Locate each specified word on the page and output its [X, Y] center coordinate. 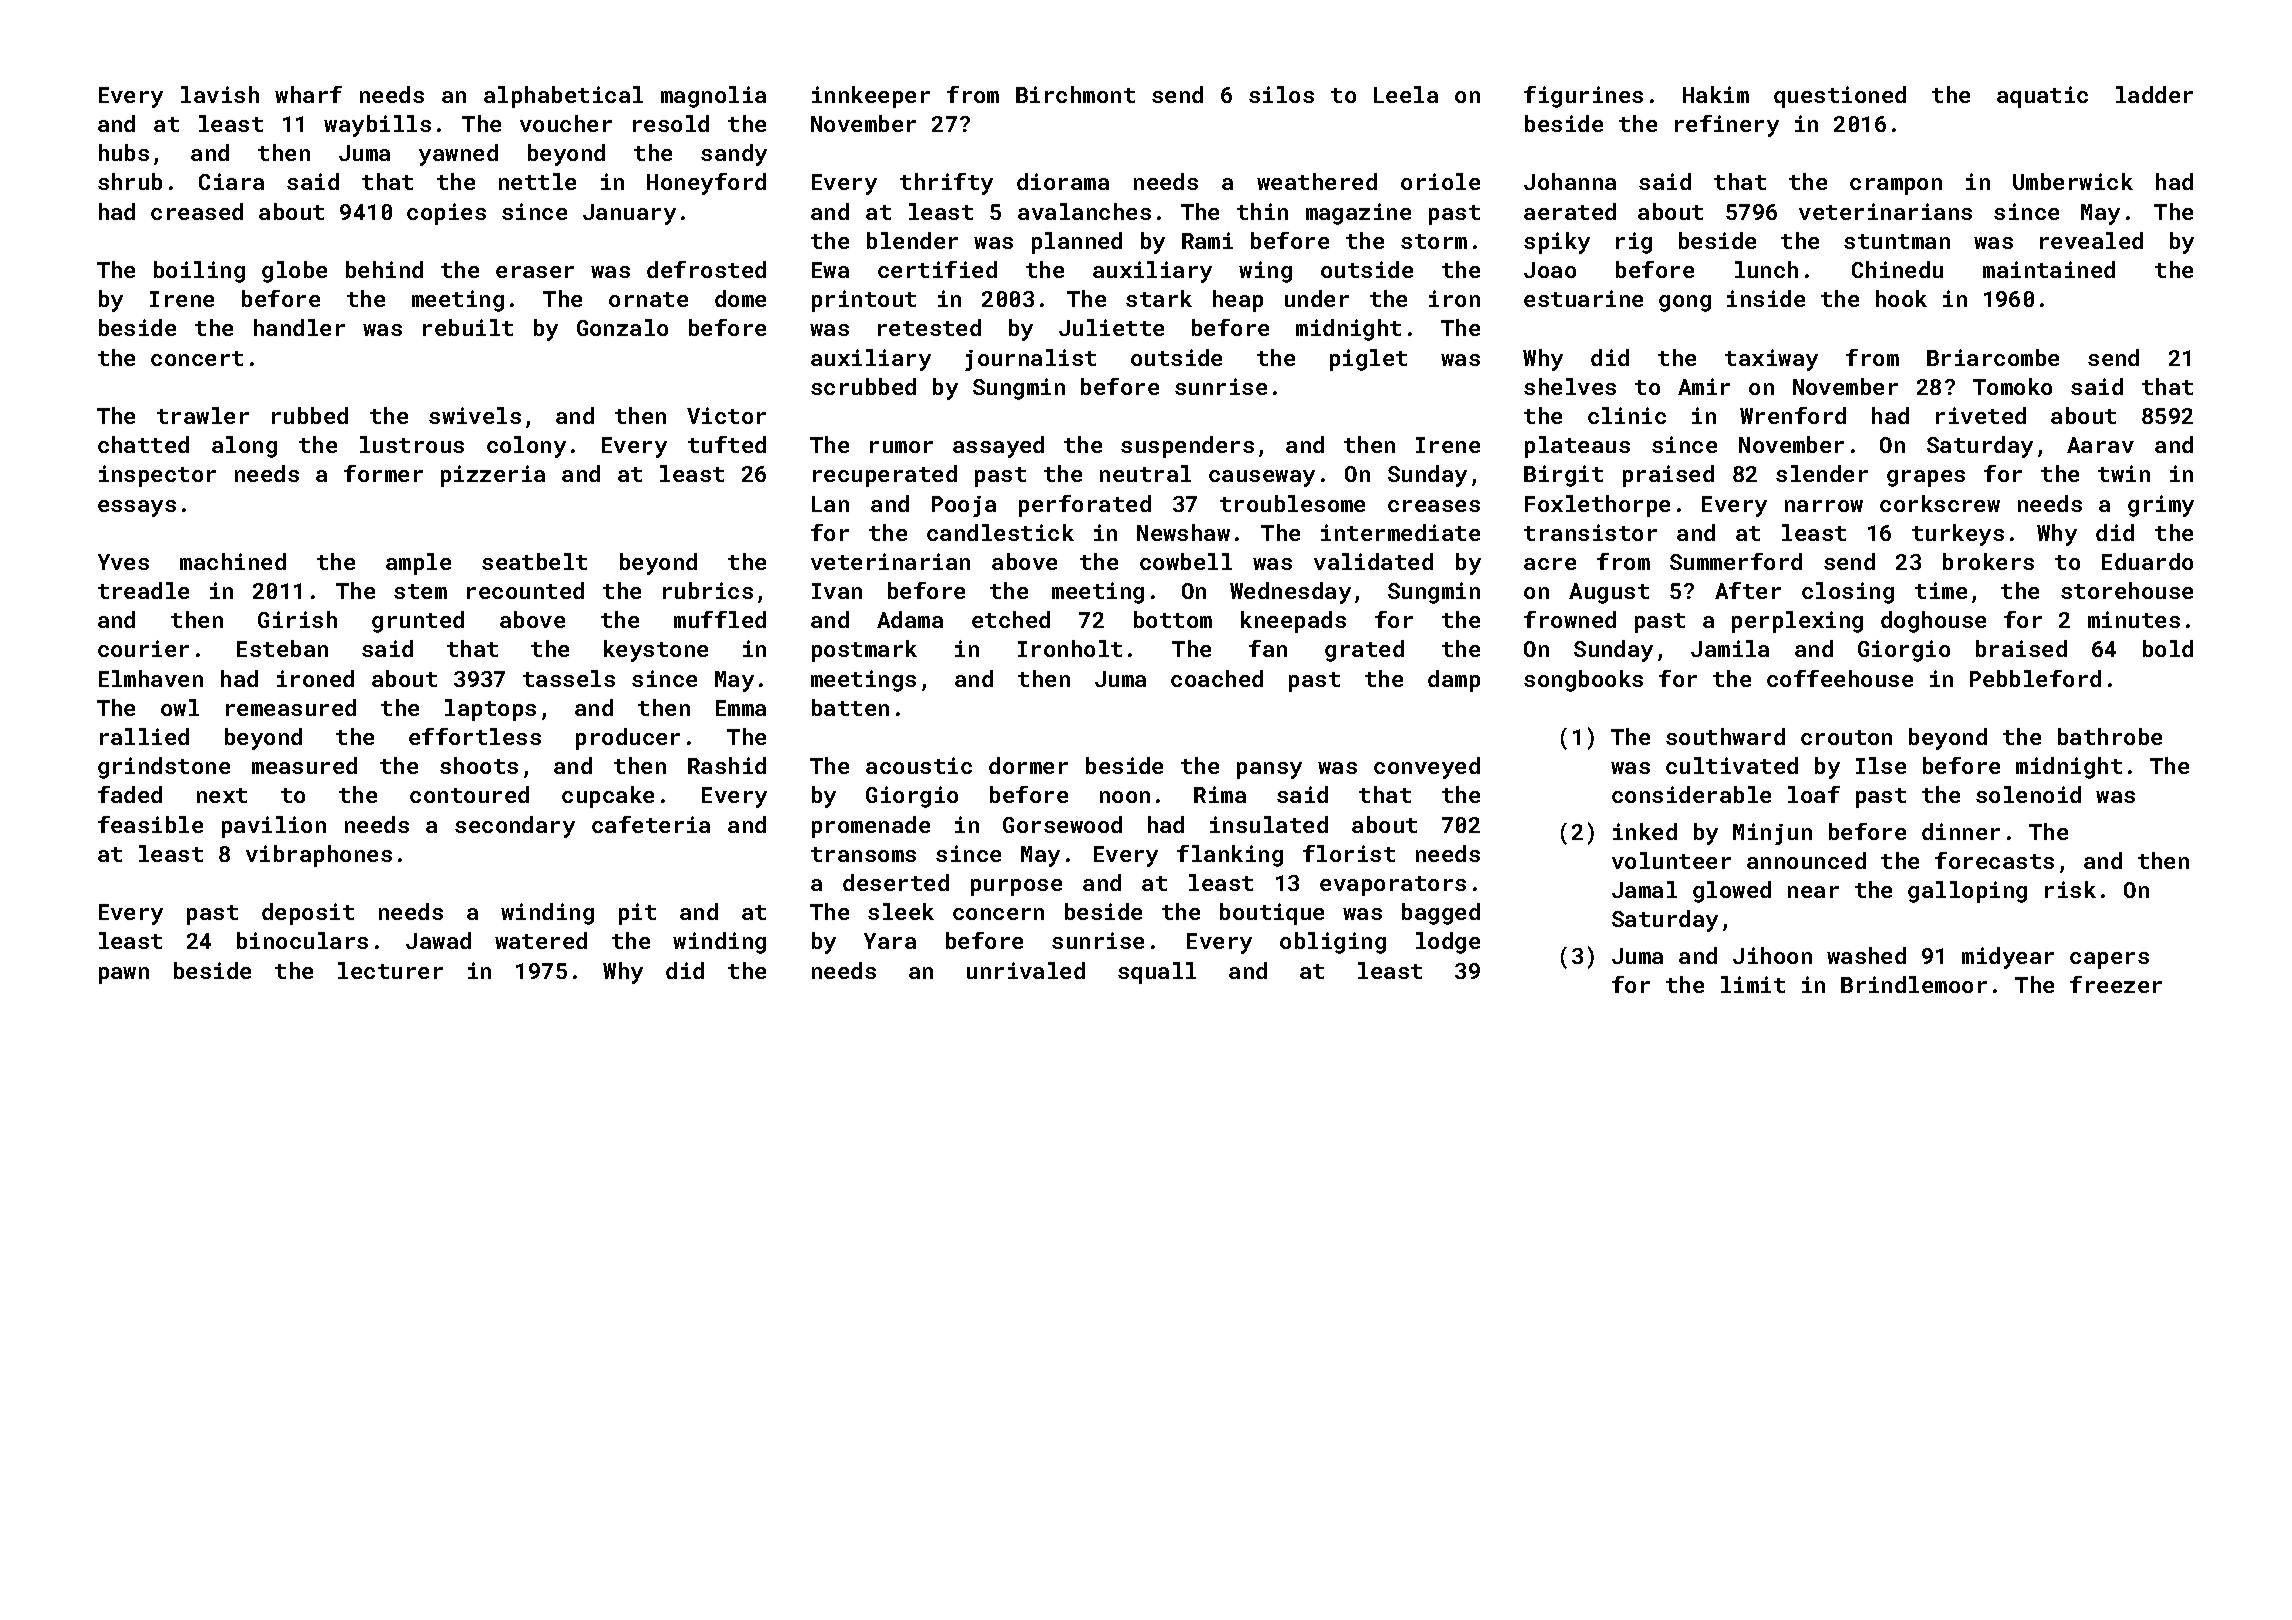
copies [446, 214]
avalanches [1084, 211]
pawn [124, 975]
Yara [890, 941]
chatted [143, 444]
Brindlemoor [1914, 984]
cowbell [1186, 561]
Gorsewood [1062, 824]
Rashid [727, 765]
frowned [1570, 619]
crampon [1896, 186]
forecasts [1994, 860]
